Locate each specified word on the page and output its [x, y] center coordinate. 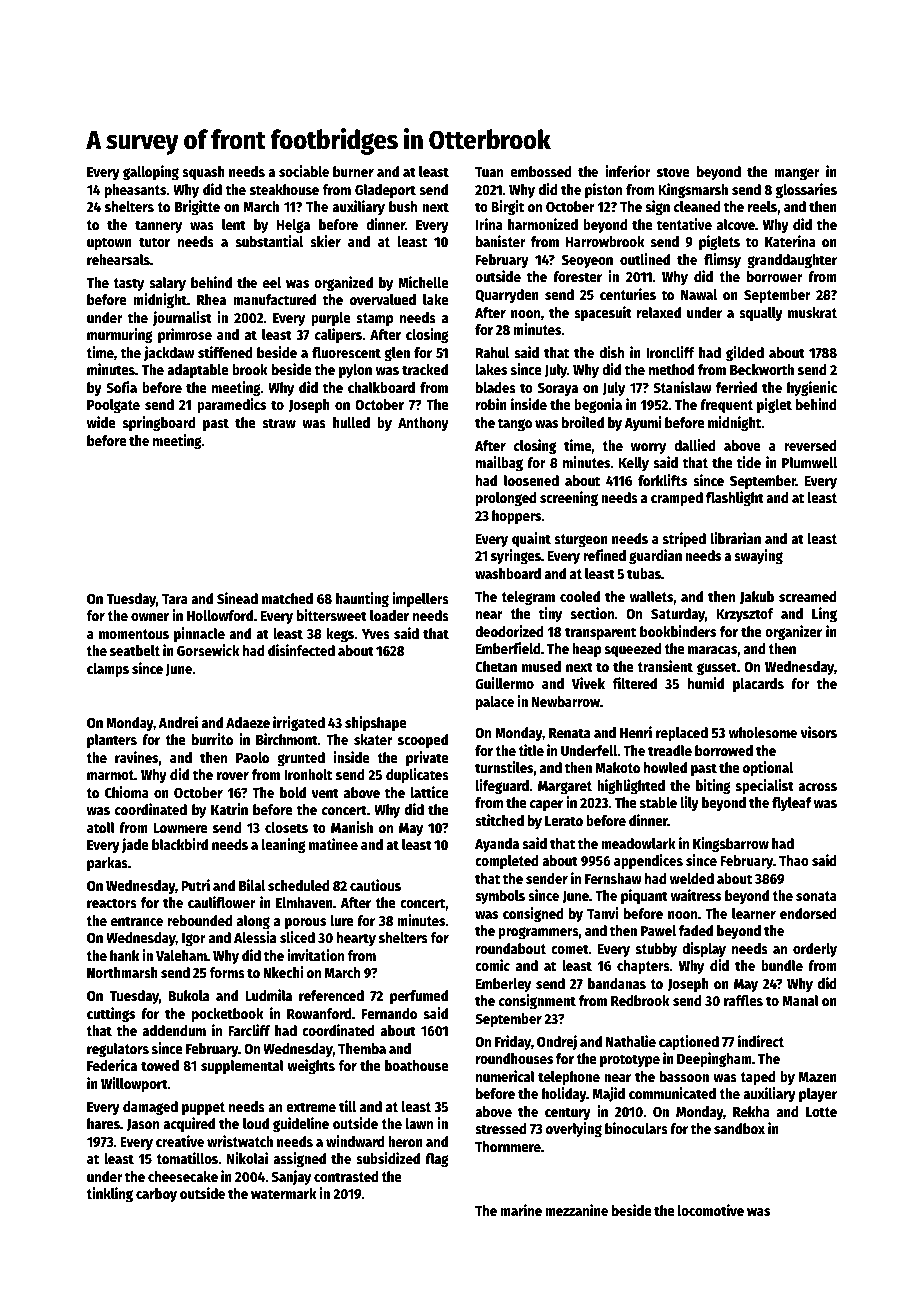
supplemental [242, 1067]
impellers [420, 599]
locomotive [711, 1210]
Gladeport [385, 191]
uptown [109, 243]
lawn [419, 1123]
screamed [808, 596]
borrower [775, 276]
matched [287, 598]
